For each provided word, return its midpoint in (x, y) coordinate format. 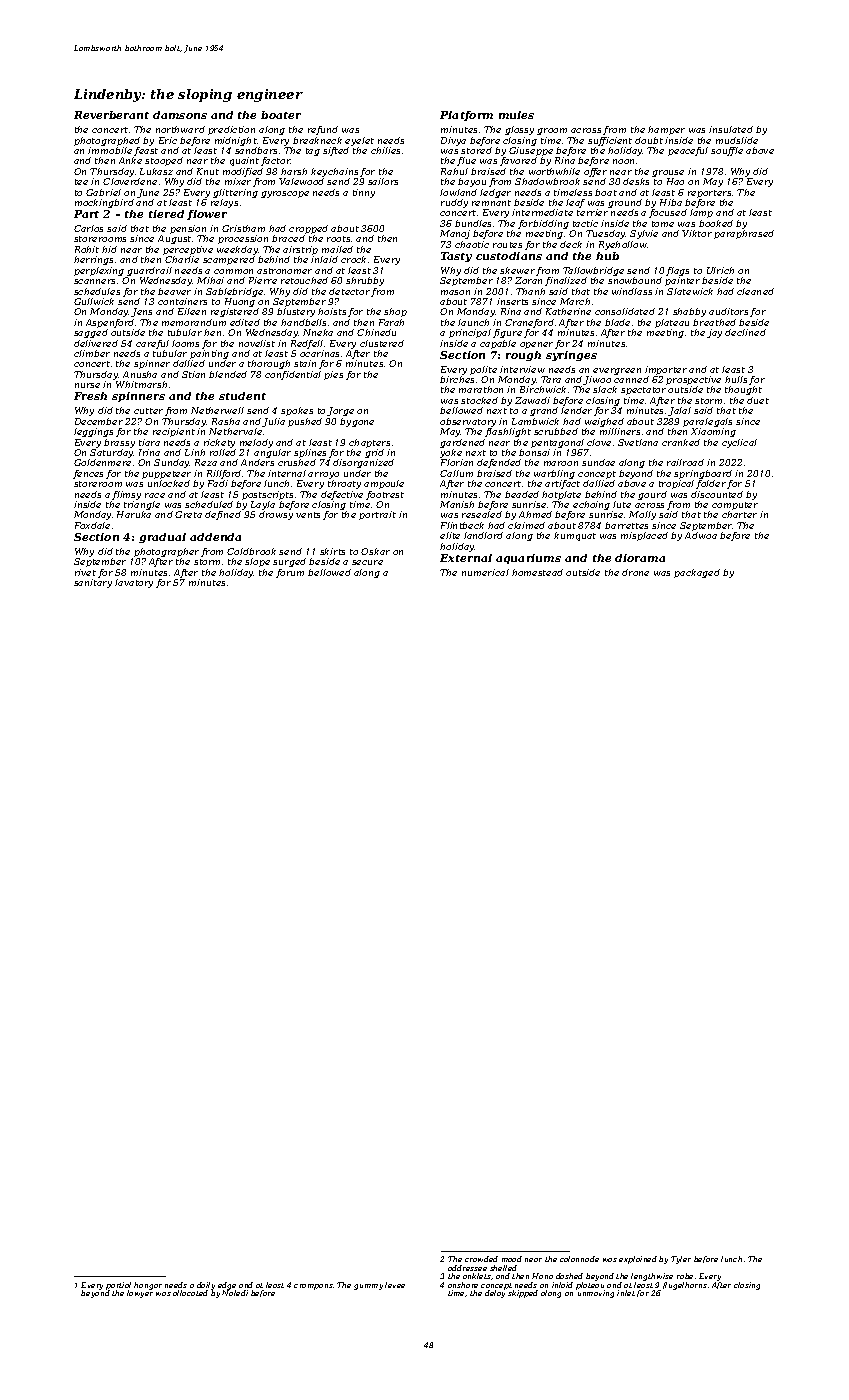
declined (745, 332)
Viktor (697, 233)
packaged (697, 573)
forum (290, 573)
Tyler (681, 1260)
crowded (481, 1259)
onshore (463, 1285)
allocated (190, 1293)
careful (152, 344)
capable (498, 344)
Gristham (243, 228)
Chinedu (376, 332)
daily (206, 1286)
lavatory (134, 583)
